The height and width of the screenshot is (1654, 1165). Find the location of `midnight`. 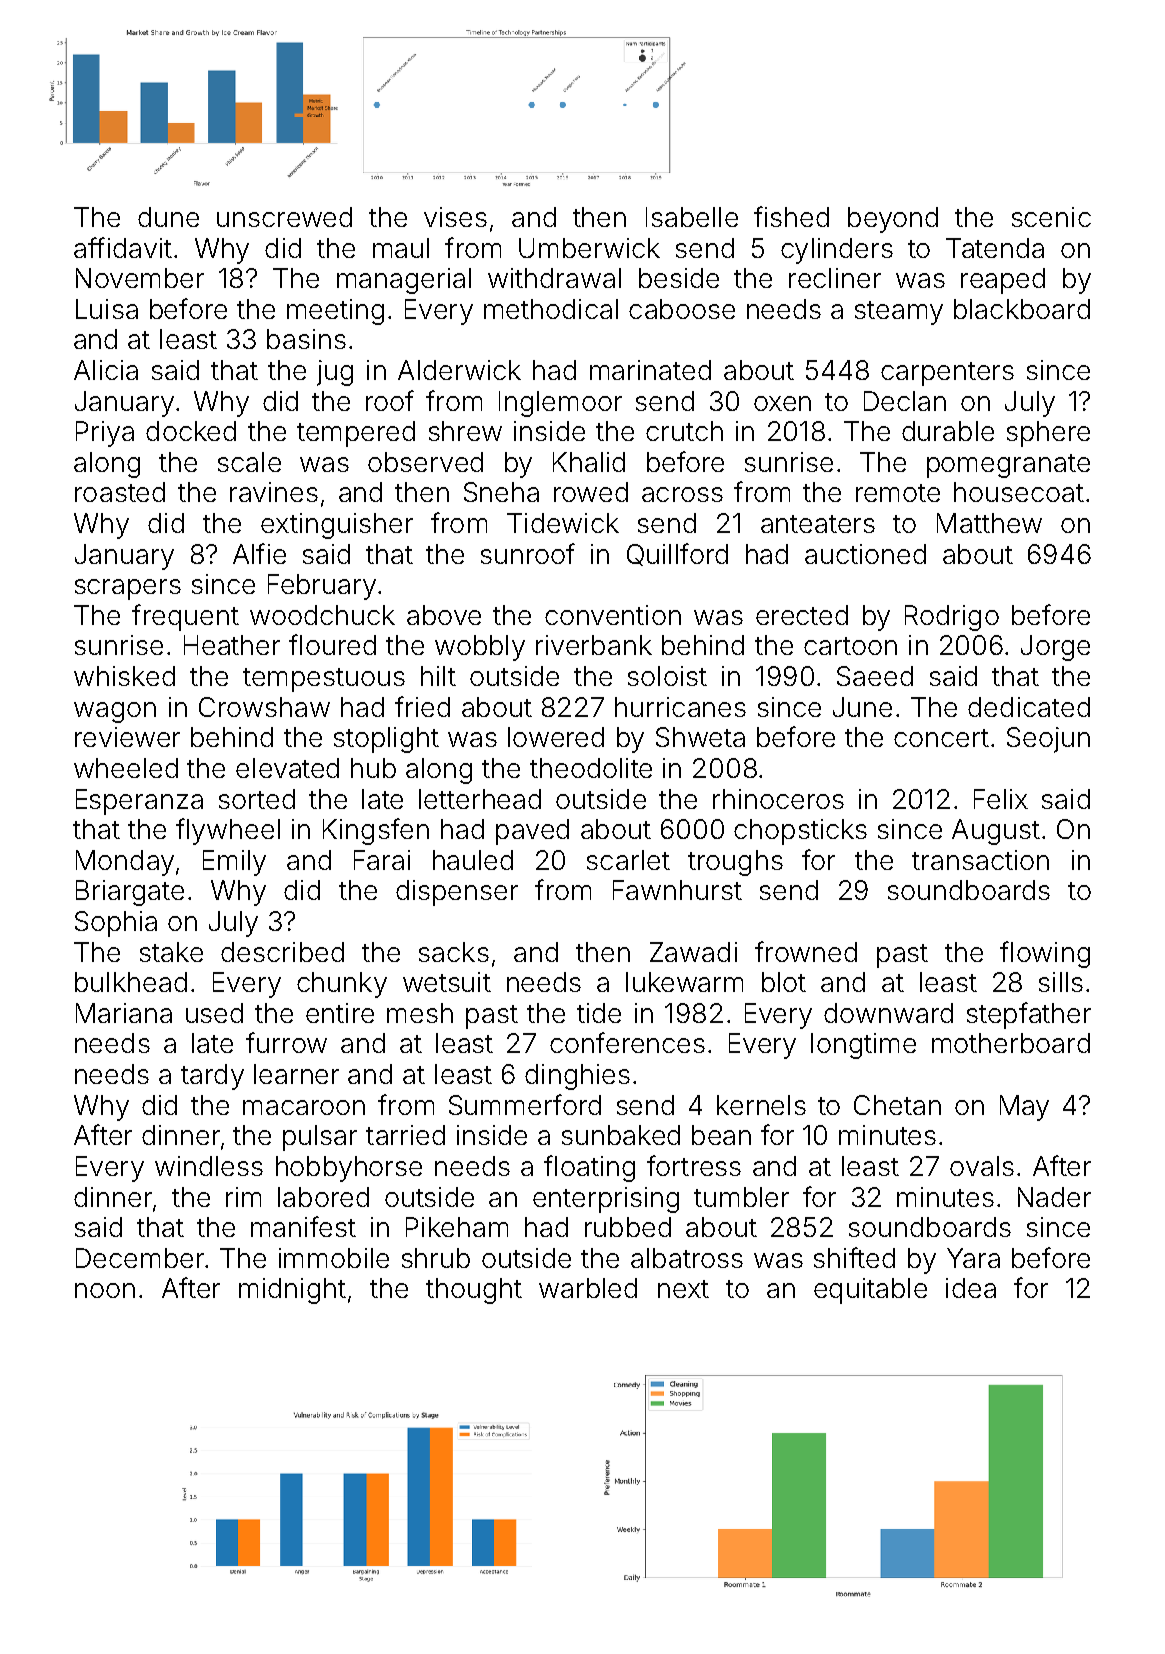

midnight is located at coordinates (292, 1291).
